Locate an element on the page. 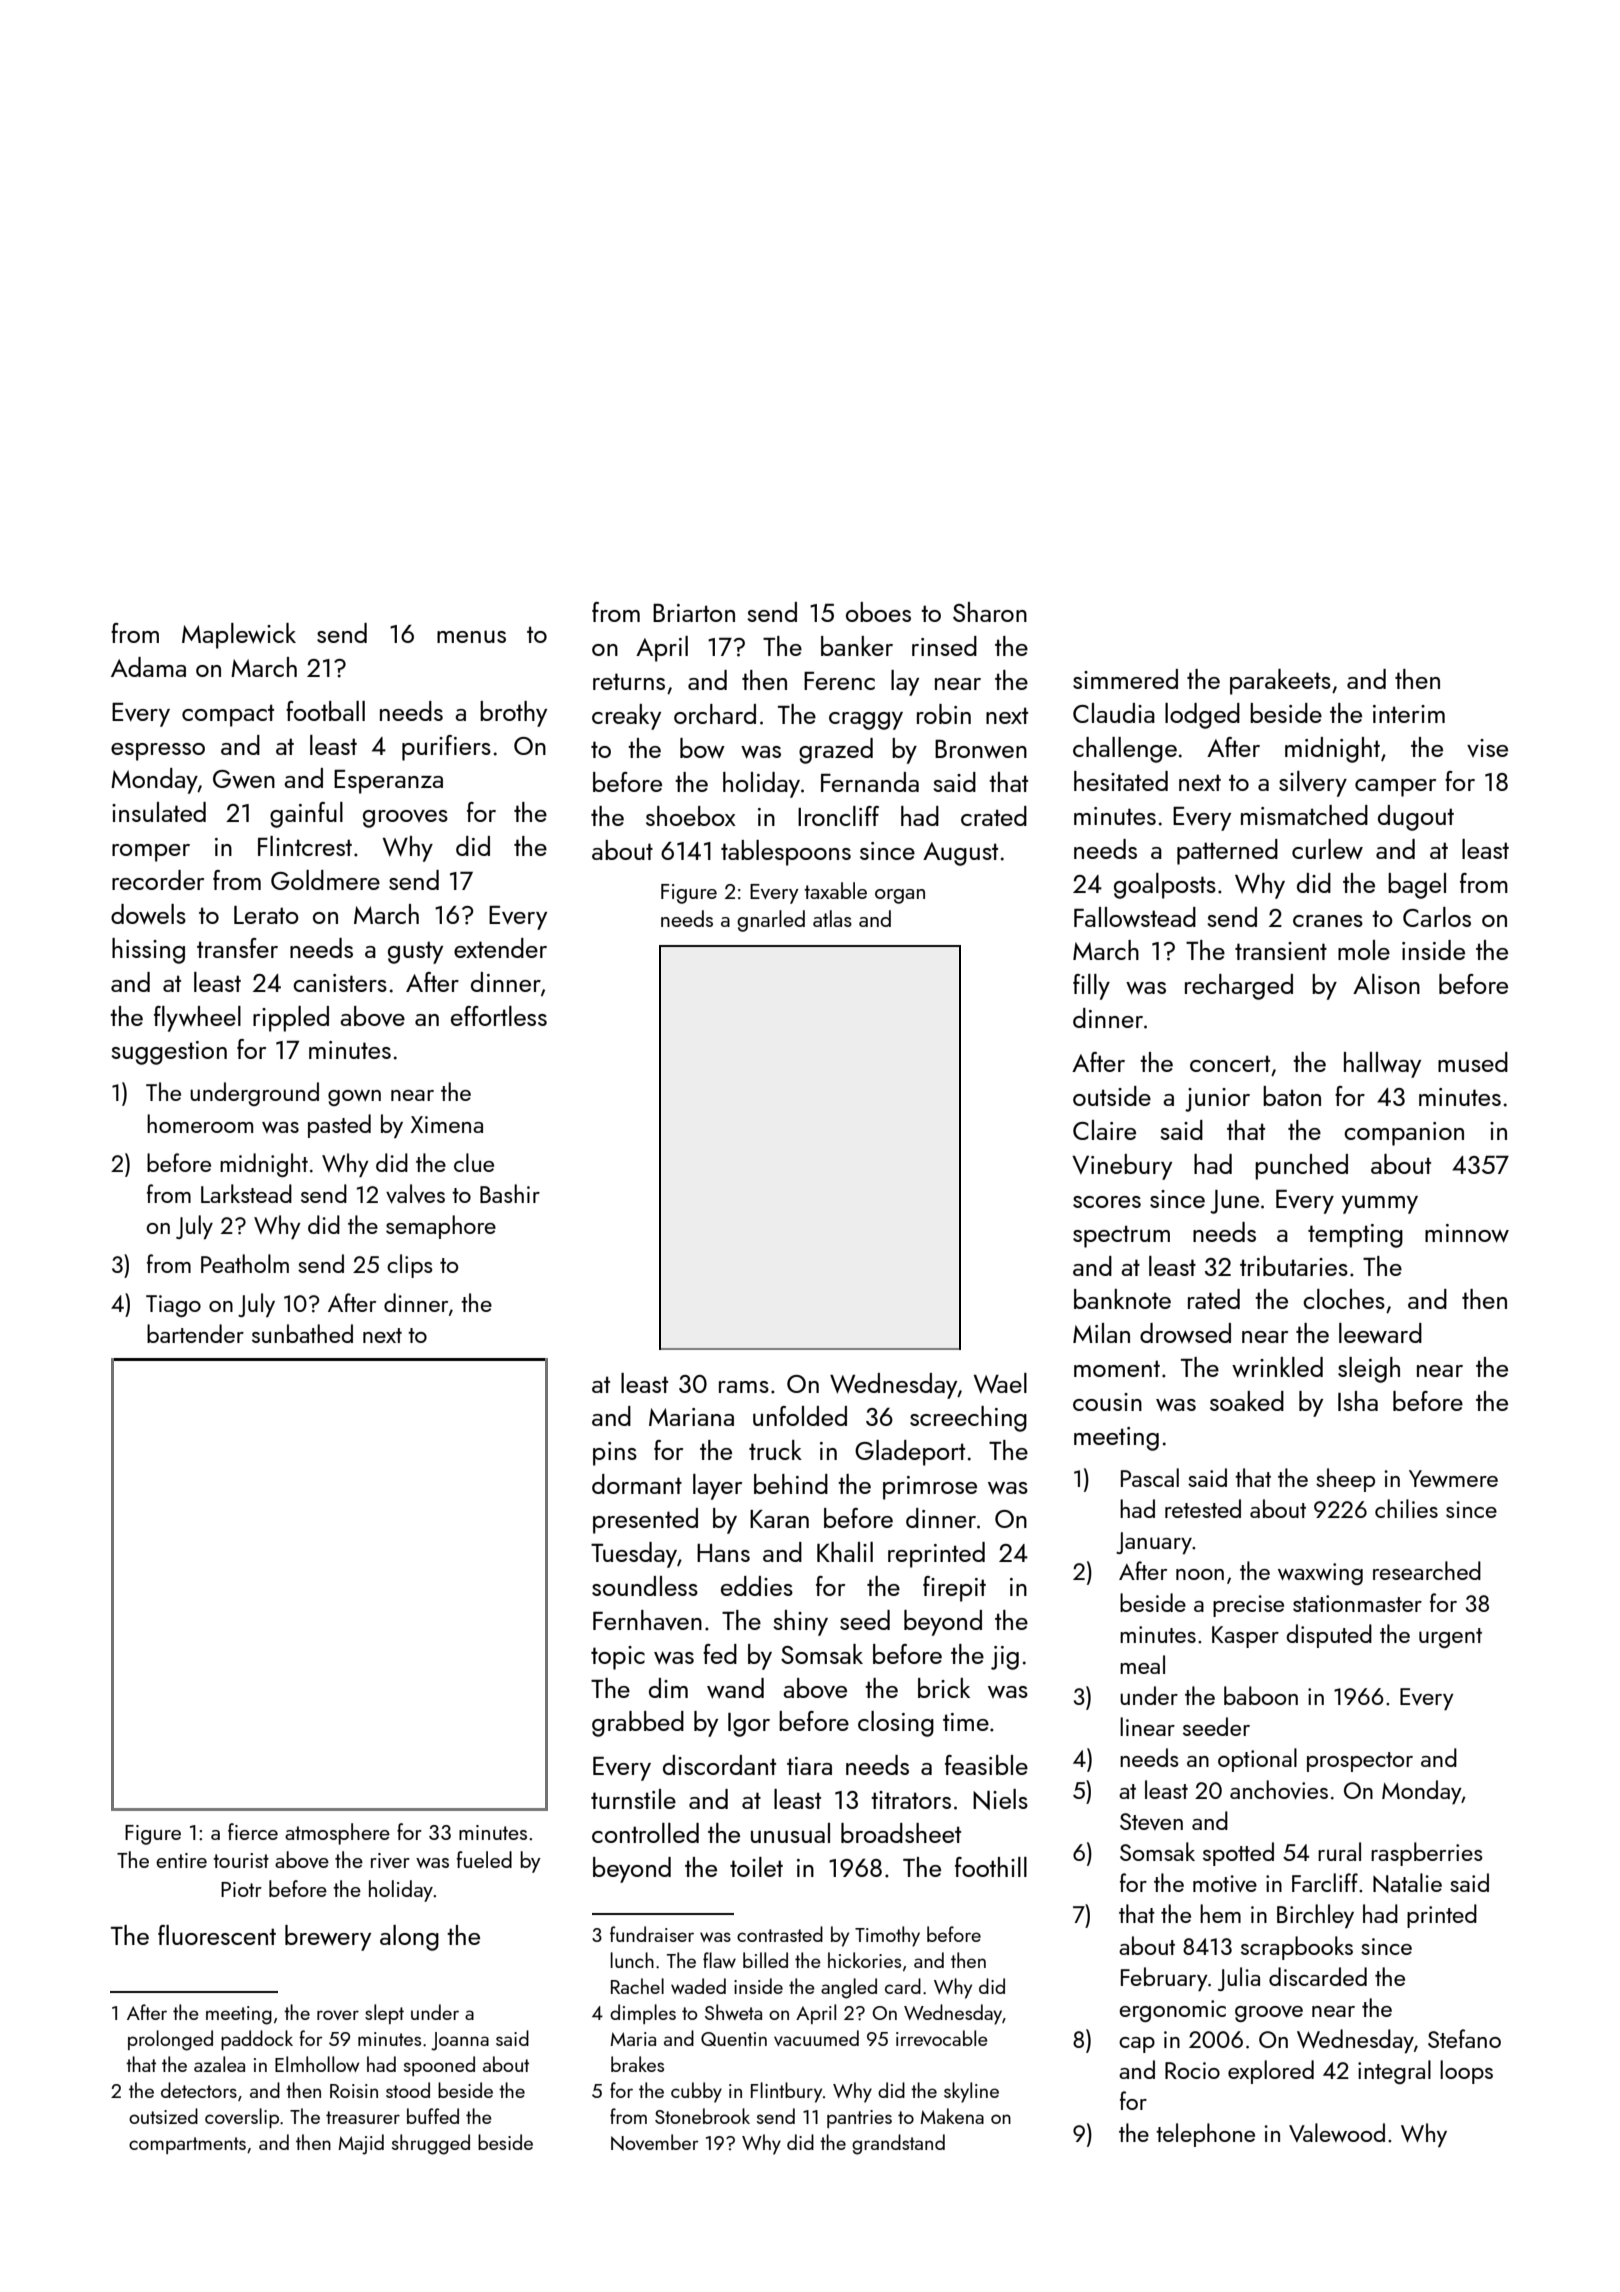 The height and width of the page is (2292, 1620). raspberries is located at coordinates (1427, 1854).
